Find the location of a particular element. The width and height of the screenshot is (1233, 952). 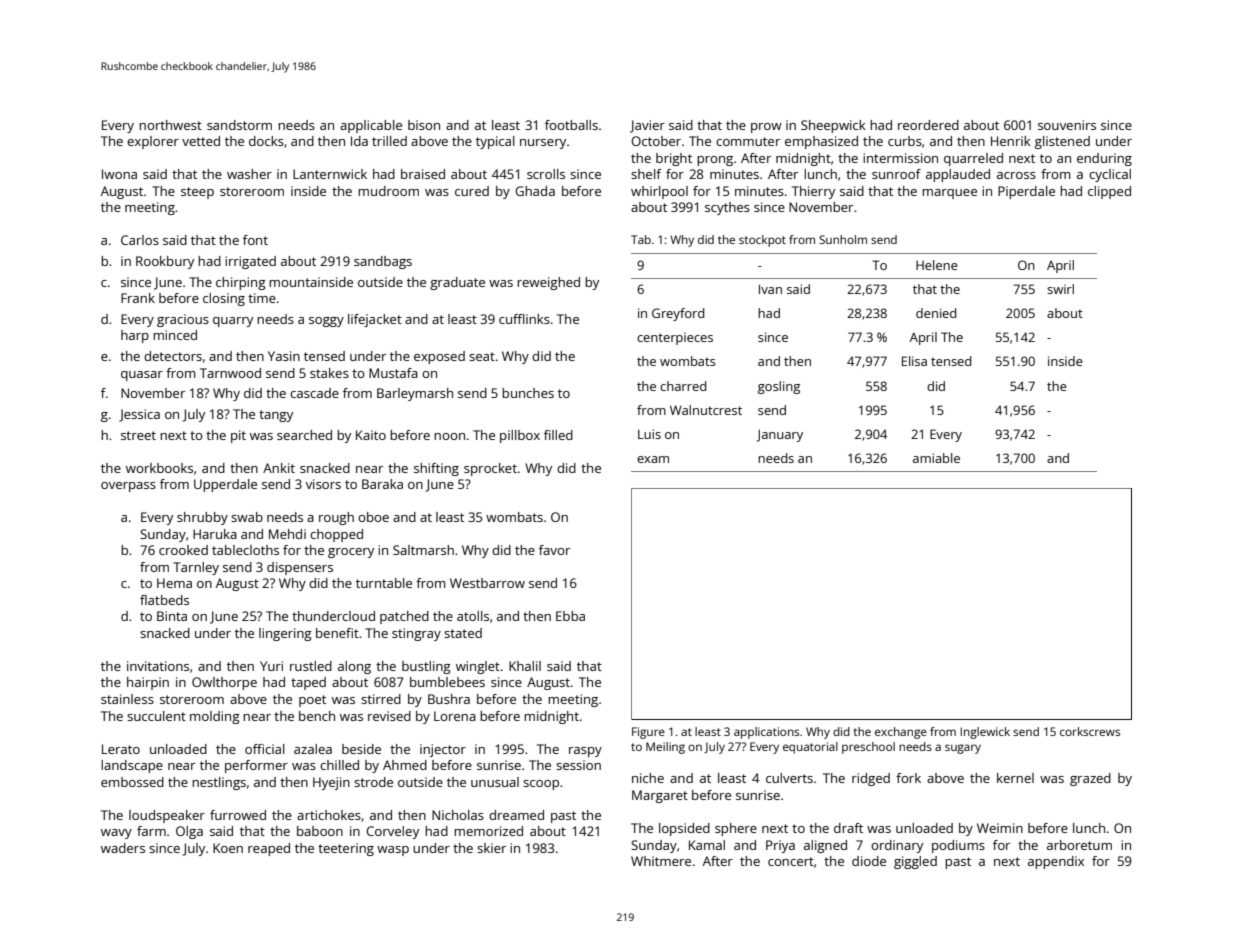

Iwona is located at coordinates (119, 174).
